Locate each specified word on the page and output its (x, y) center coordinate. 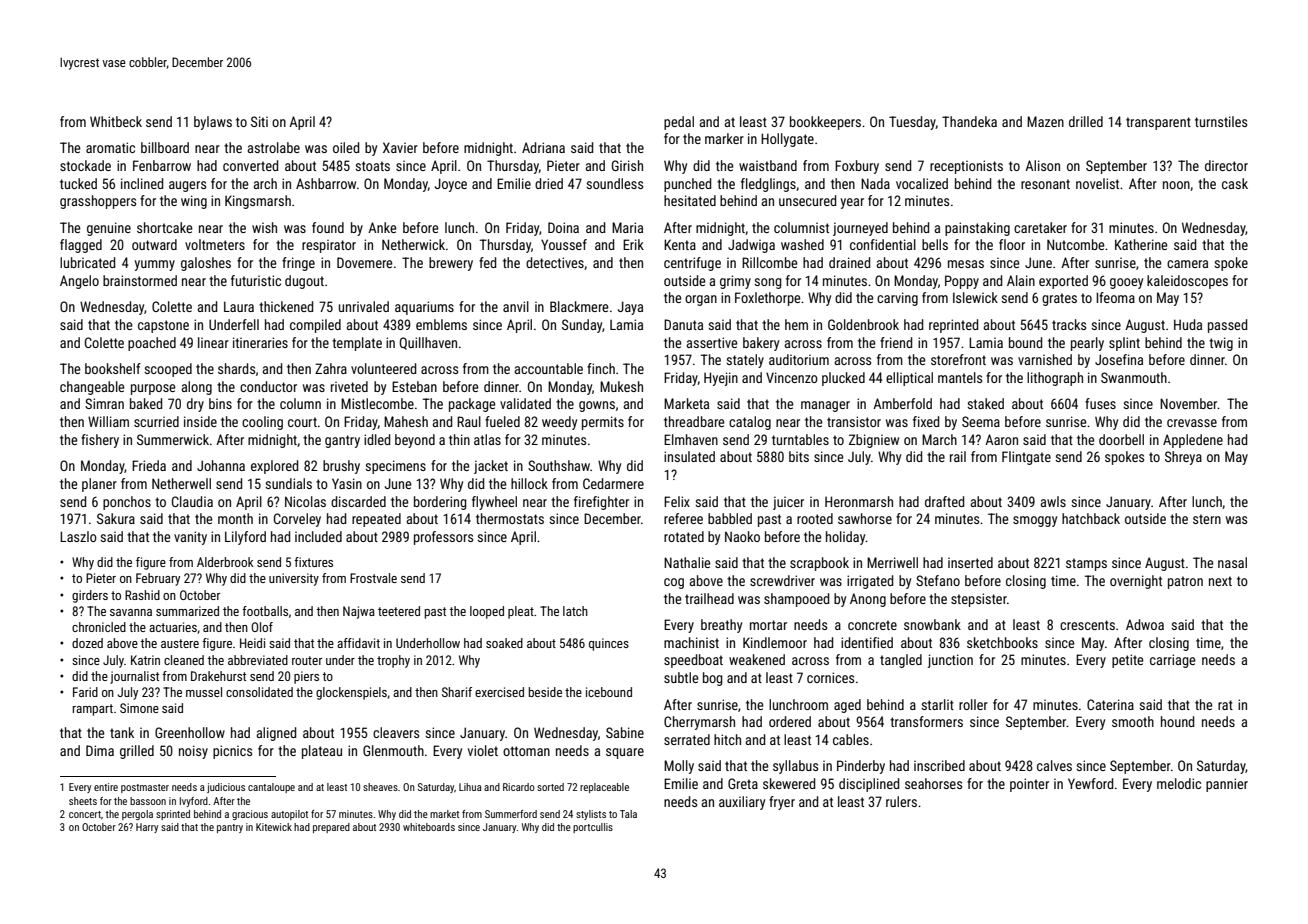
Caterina (1110, 704)
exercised (499, 692)
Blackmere (579, 306)
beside (545, 692)
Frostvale (373, 578)
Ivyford (194, 802)
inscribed (939, 765)
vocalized (922, 183)
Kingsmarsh (258, 202)
